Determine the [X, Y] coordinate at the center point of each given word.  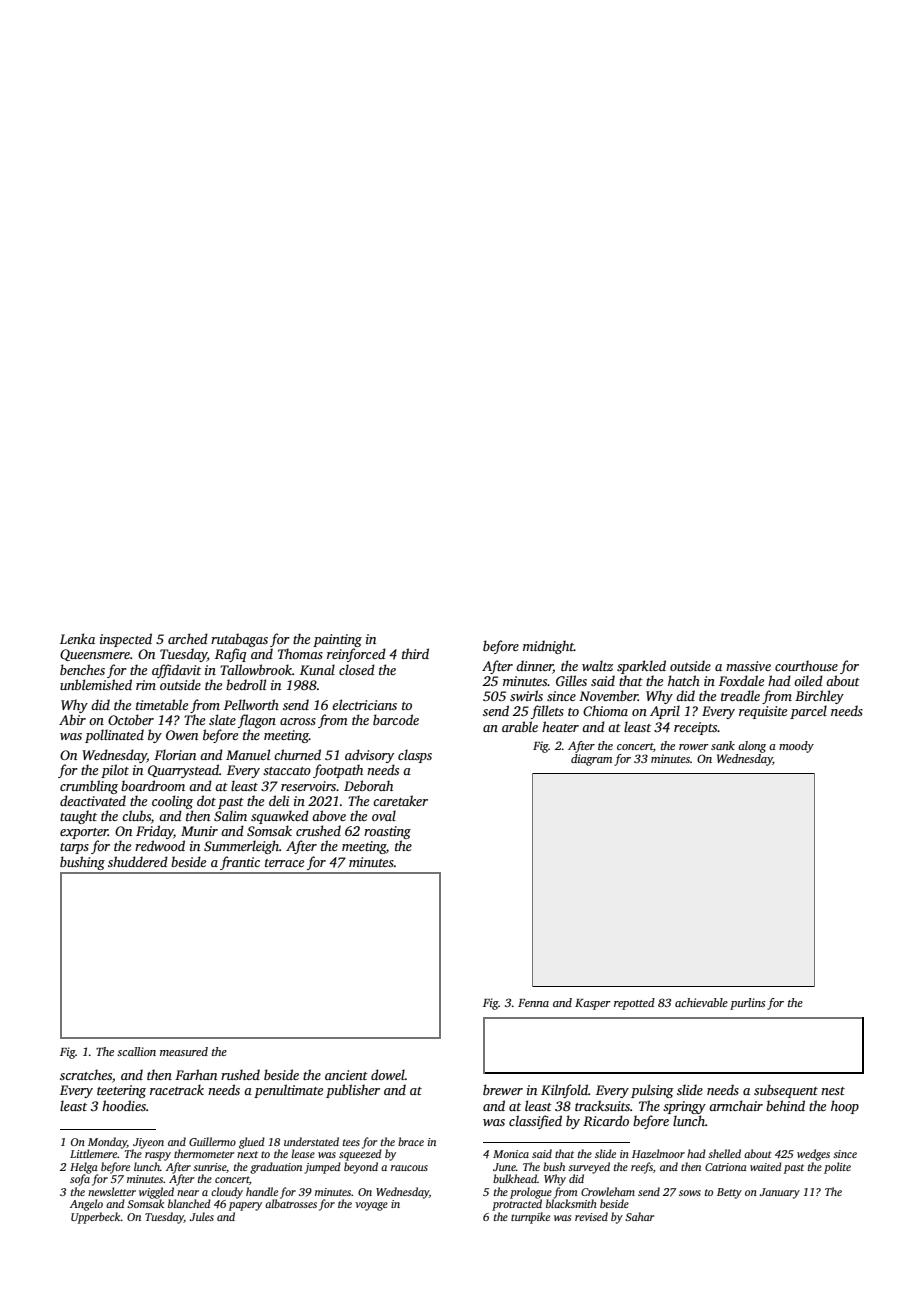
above [329, 815]
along [752, 747]
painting [337, 640]
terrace [284, 863]
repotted [634, 1004]
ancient [346, 1075]
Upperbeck [96, 1218]
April [665, 712]
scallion [136, 1051]
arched [188, 638]
